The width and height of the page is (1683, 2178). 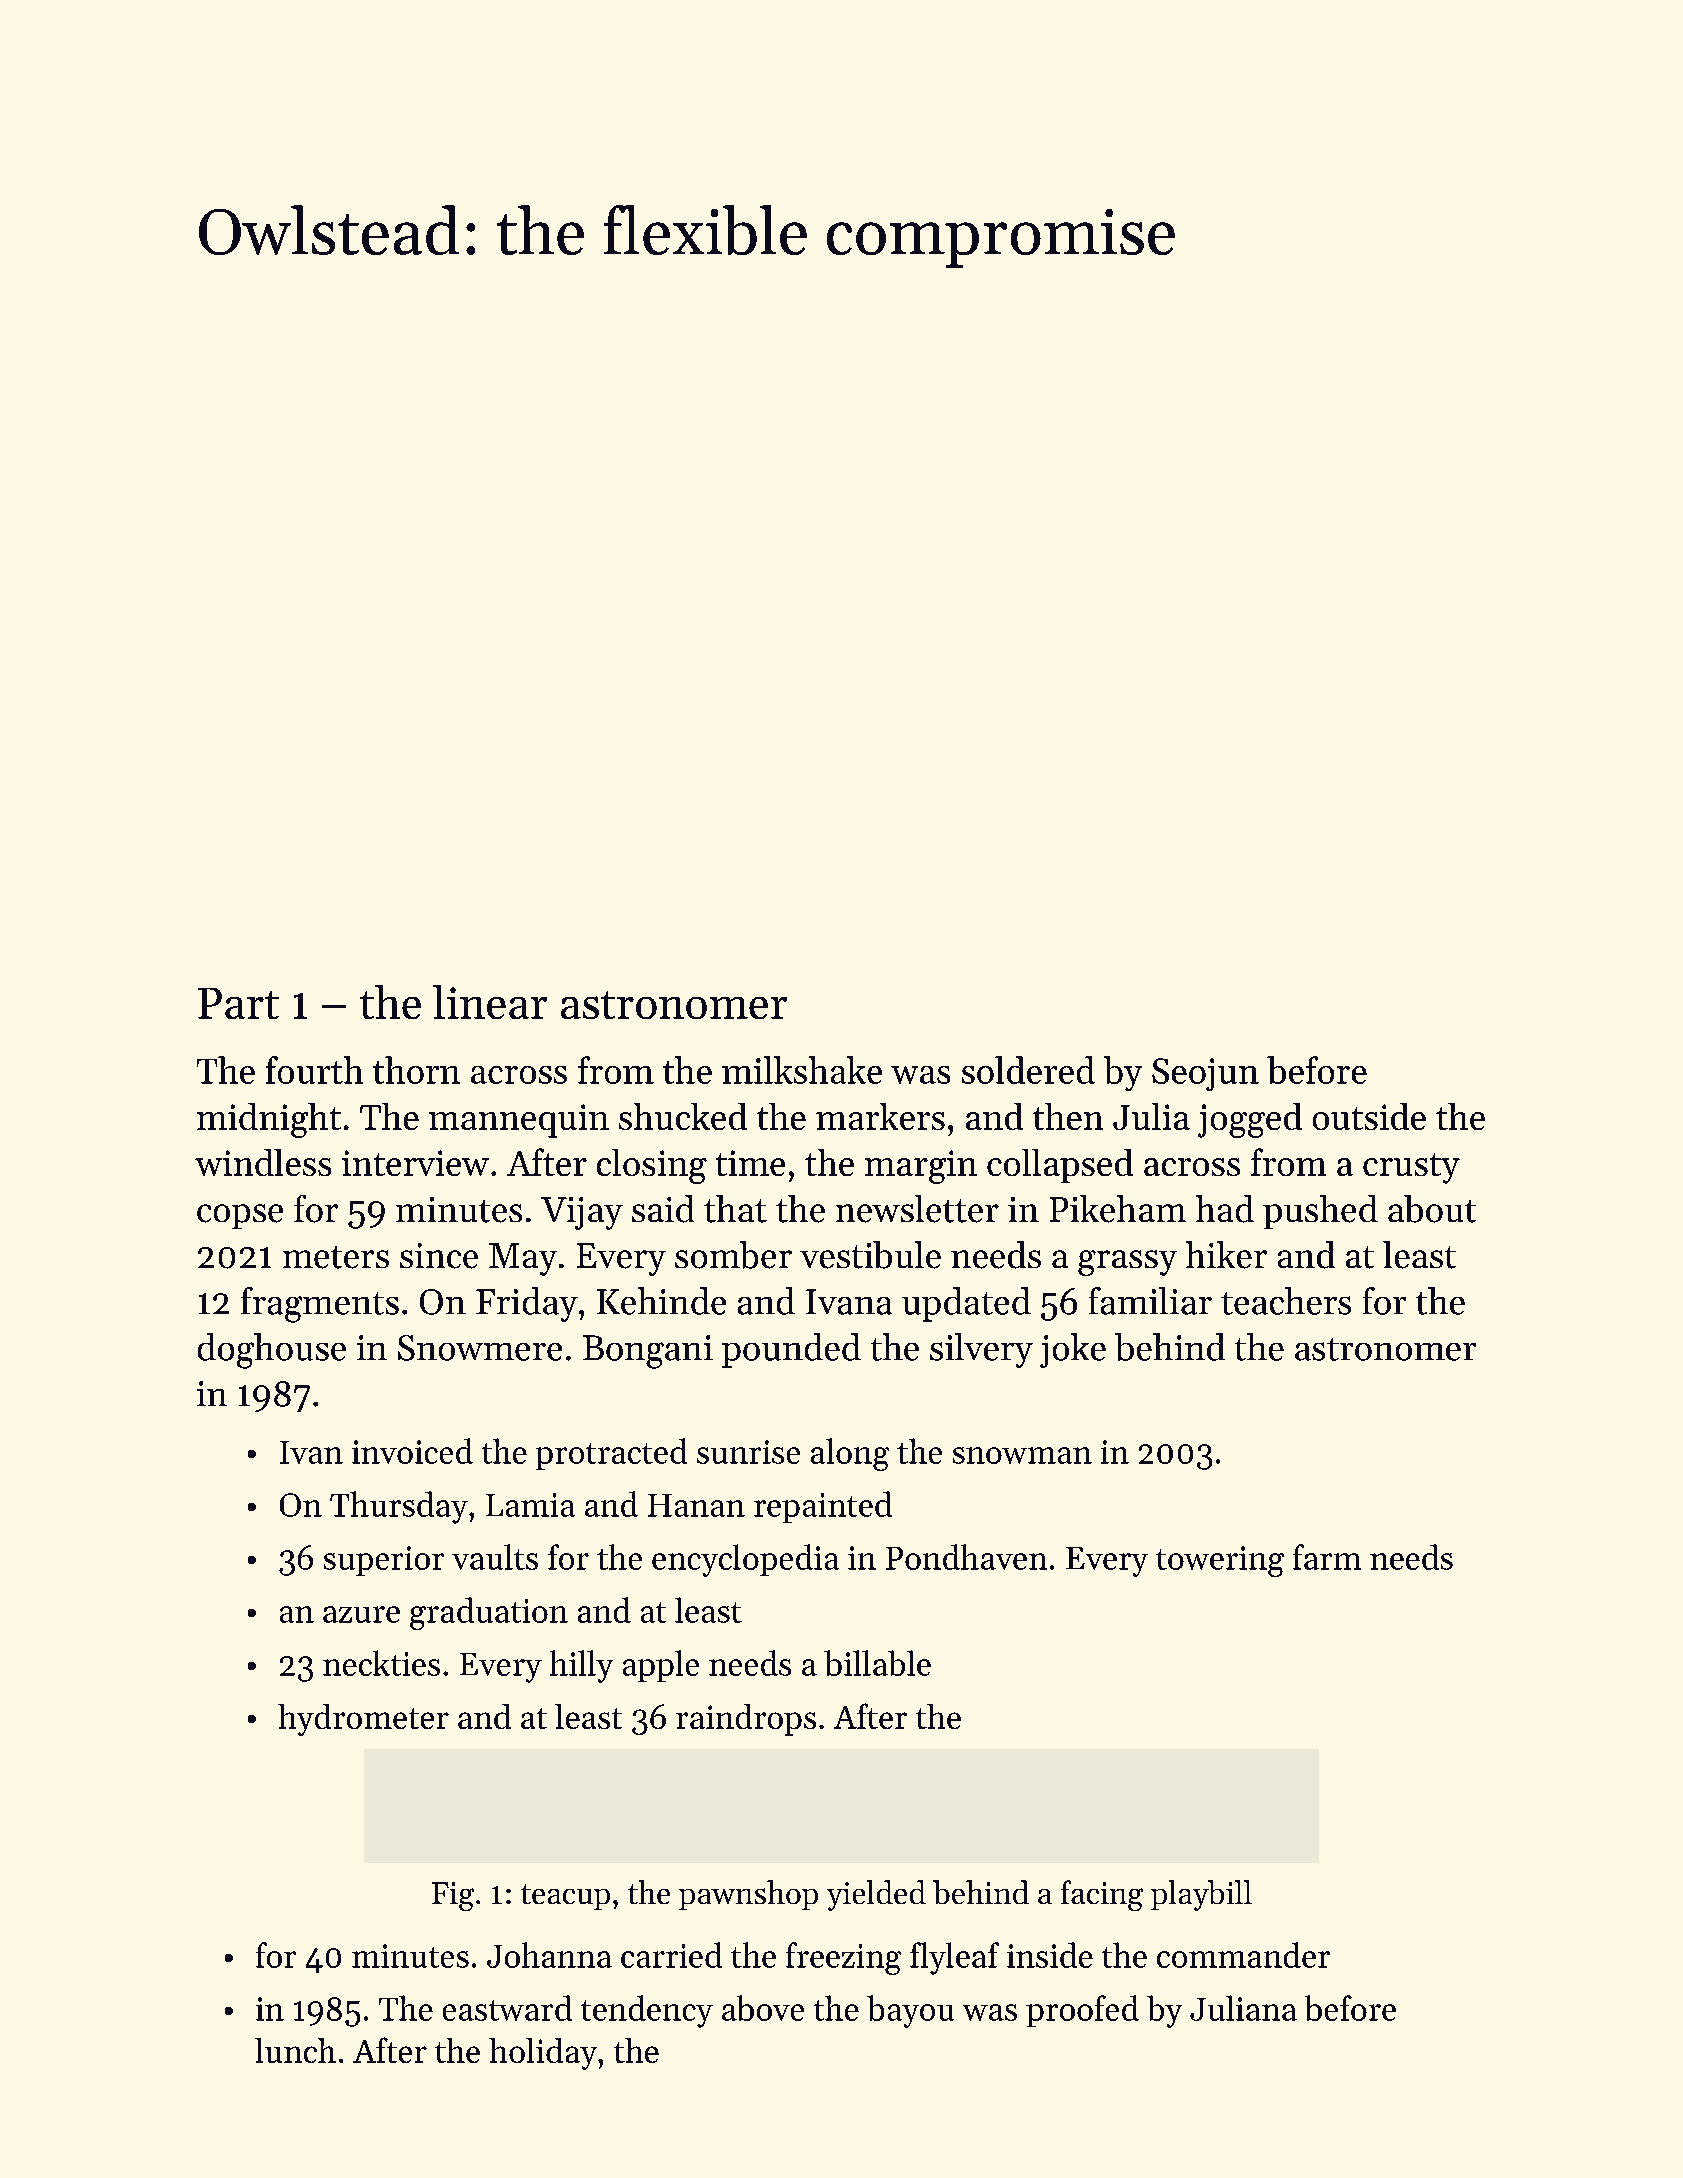 What do you see at coordinates (733, 1255) in the page?
I see `somber` at bounding box center [733, 1255].
